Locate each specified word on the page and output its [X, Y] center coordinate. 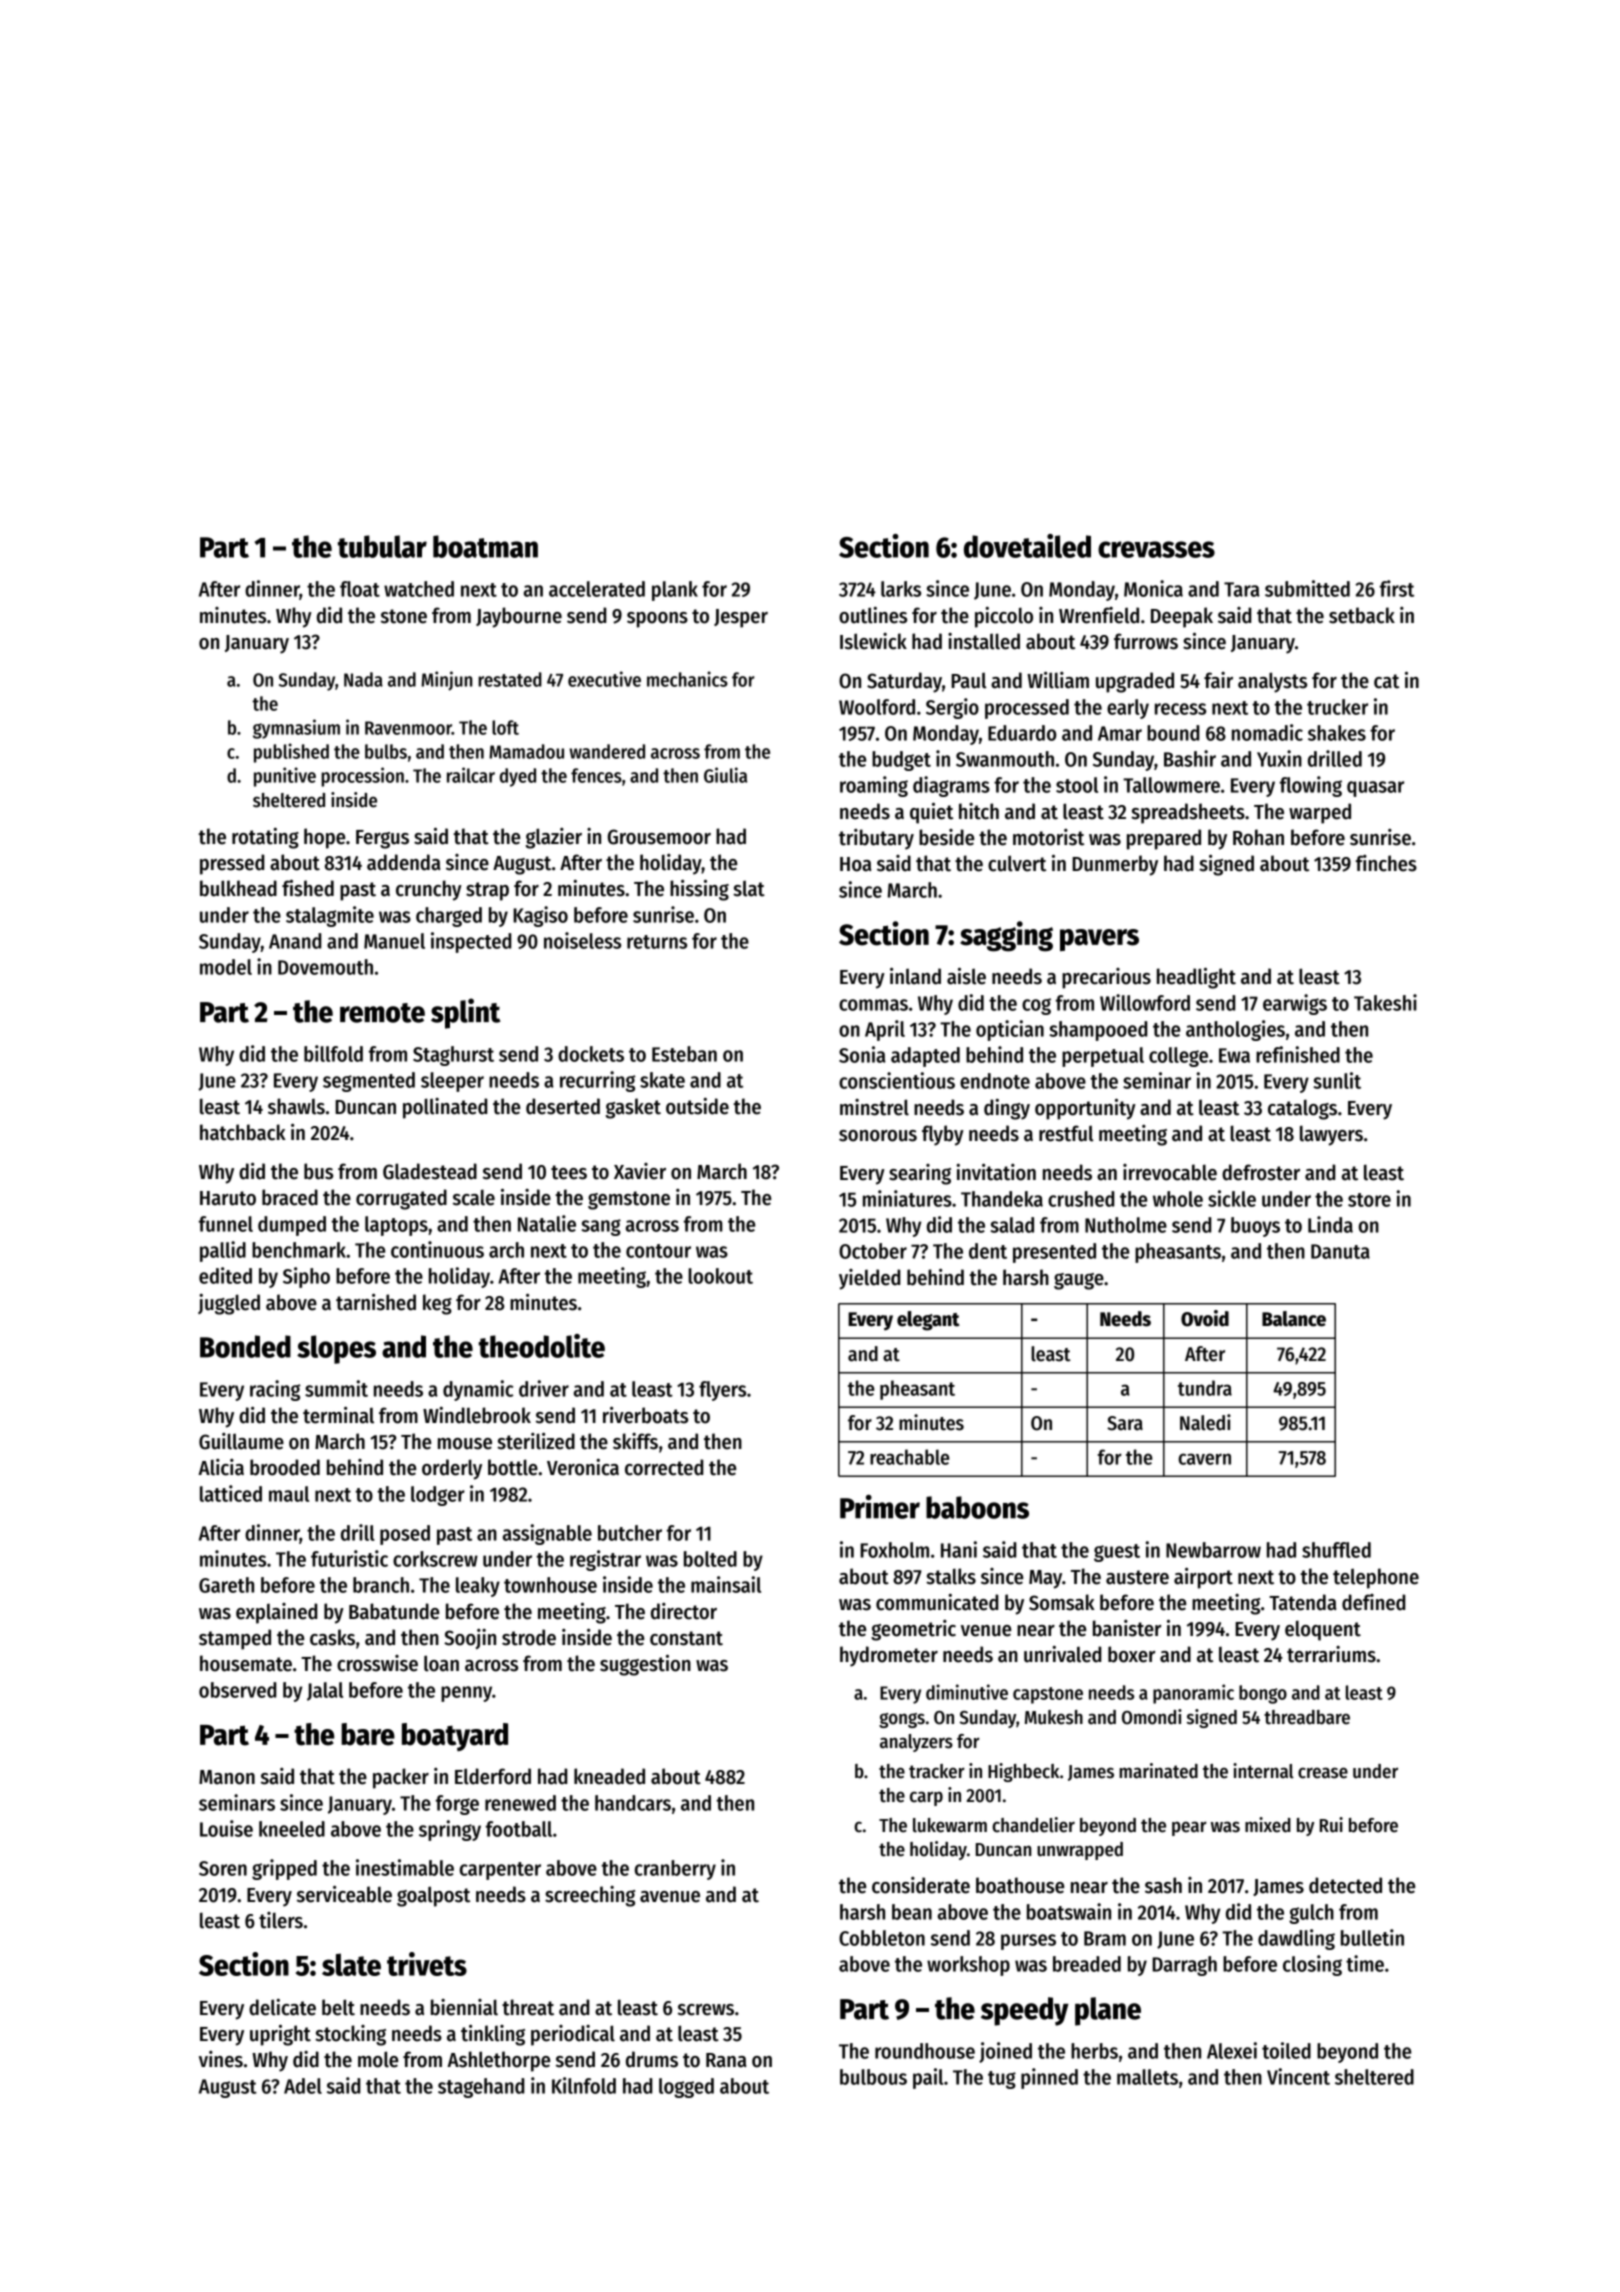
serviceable [344, 1894]
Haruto [228, 1198]
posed [405, 1535]
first [1397, 588]
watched [419, 589]
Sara [1125, 1423]
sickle [1232, 1198]
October [873, 1251]
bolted [710, 1559]
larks [901, 589]
